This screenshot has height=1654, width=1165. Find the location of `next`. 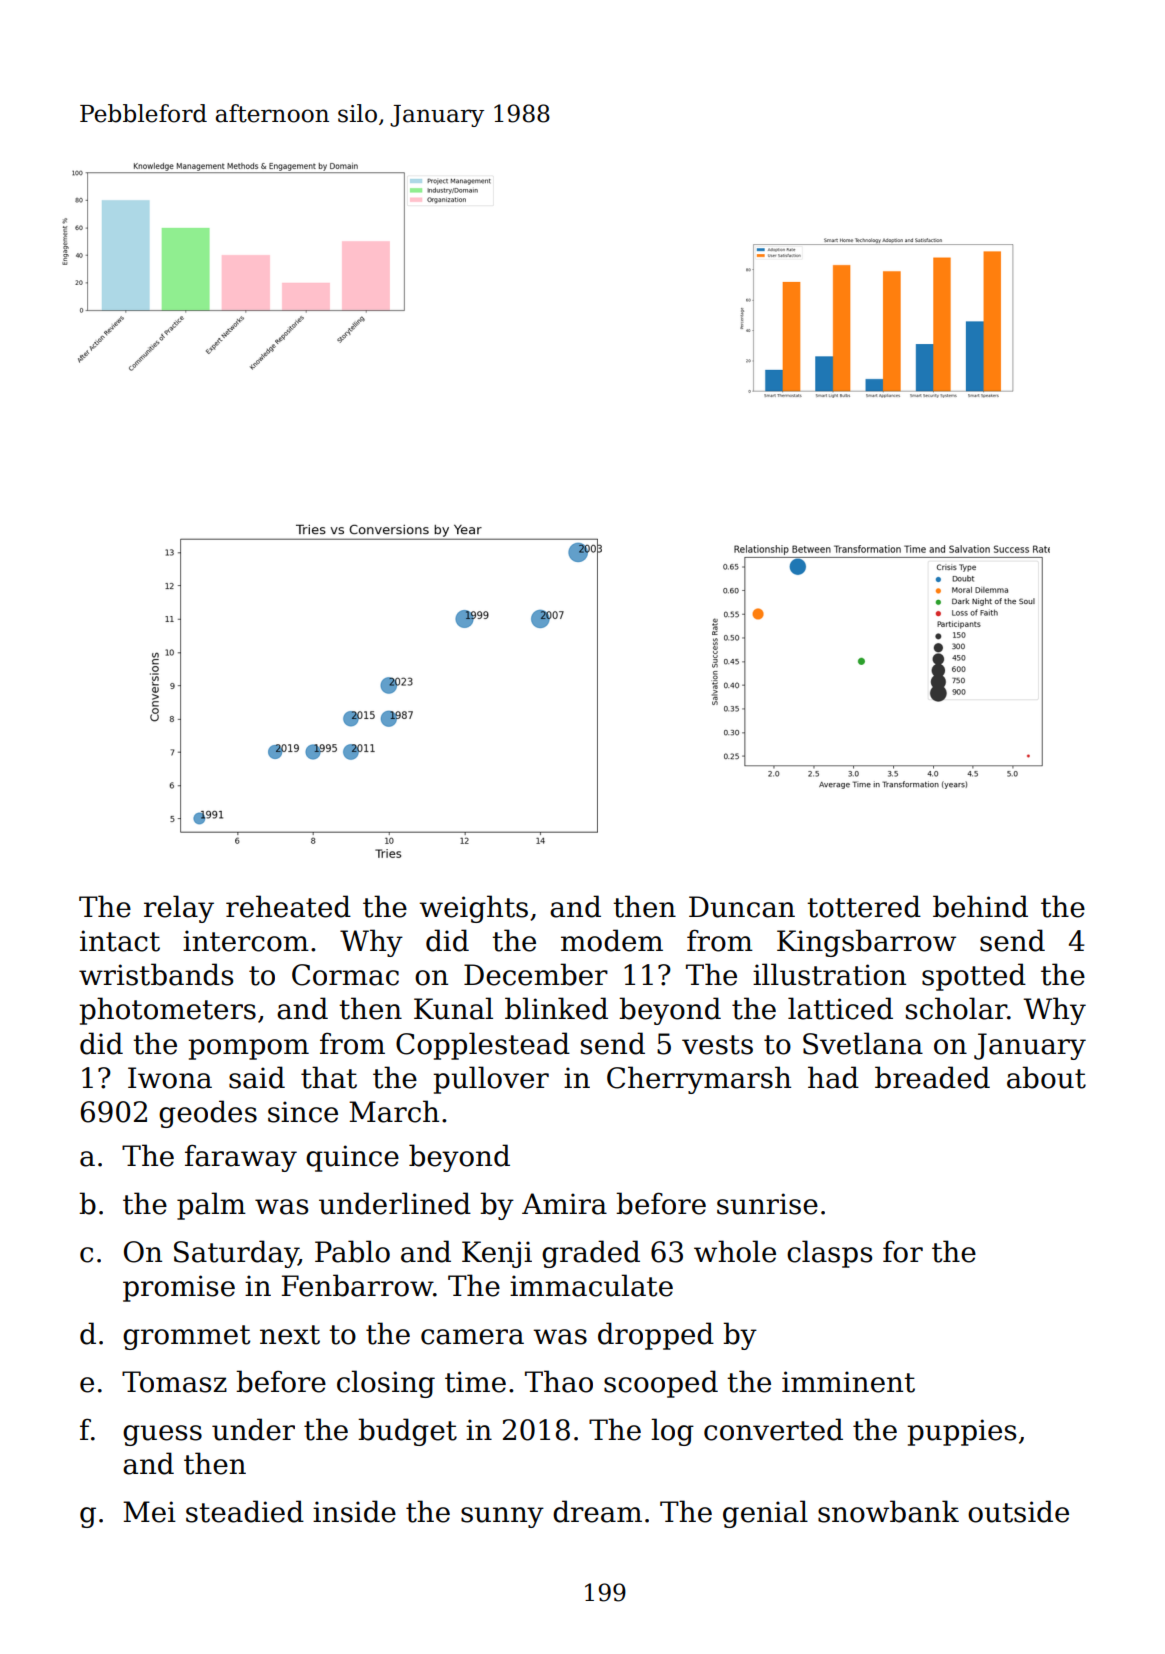

next is located at coordinates (290, 1335).
